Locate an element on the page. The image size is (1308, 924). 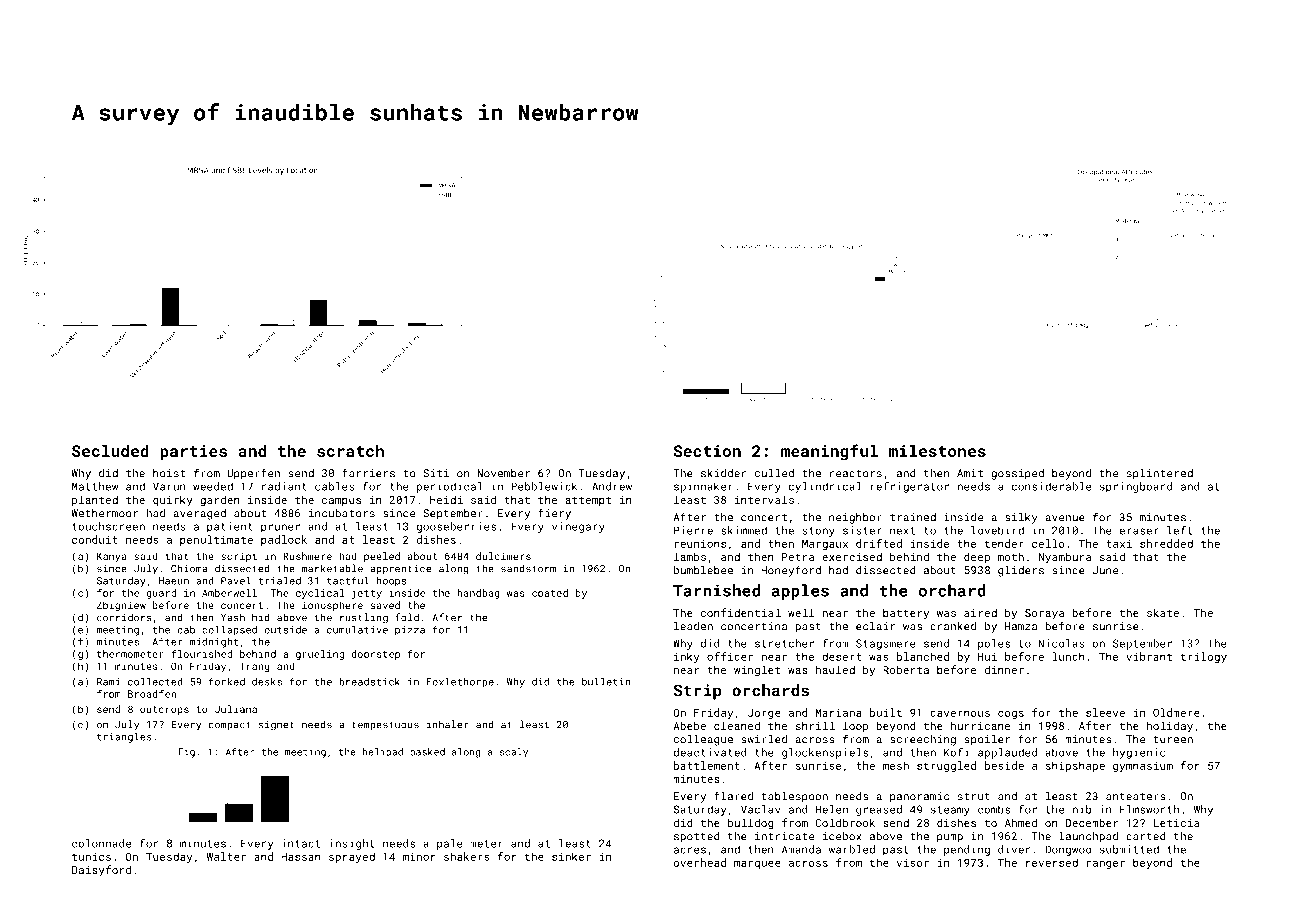
Strip is located at coordinates (697, 692).
